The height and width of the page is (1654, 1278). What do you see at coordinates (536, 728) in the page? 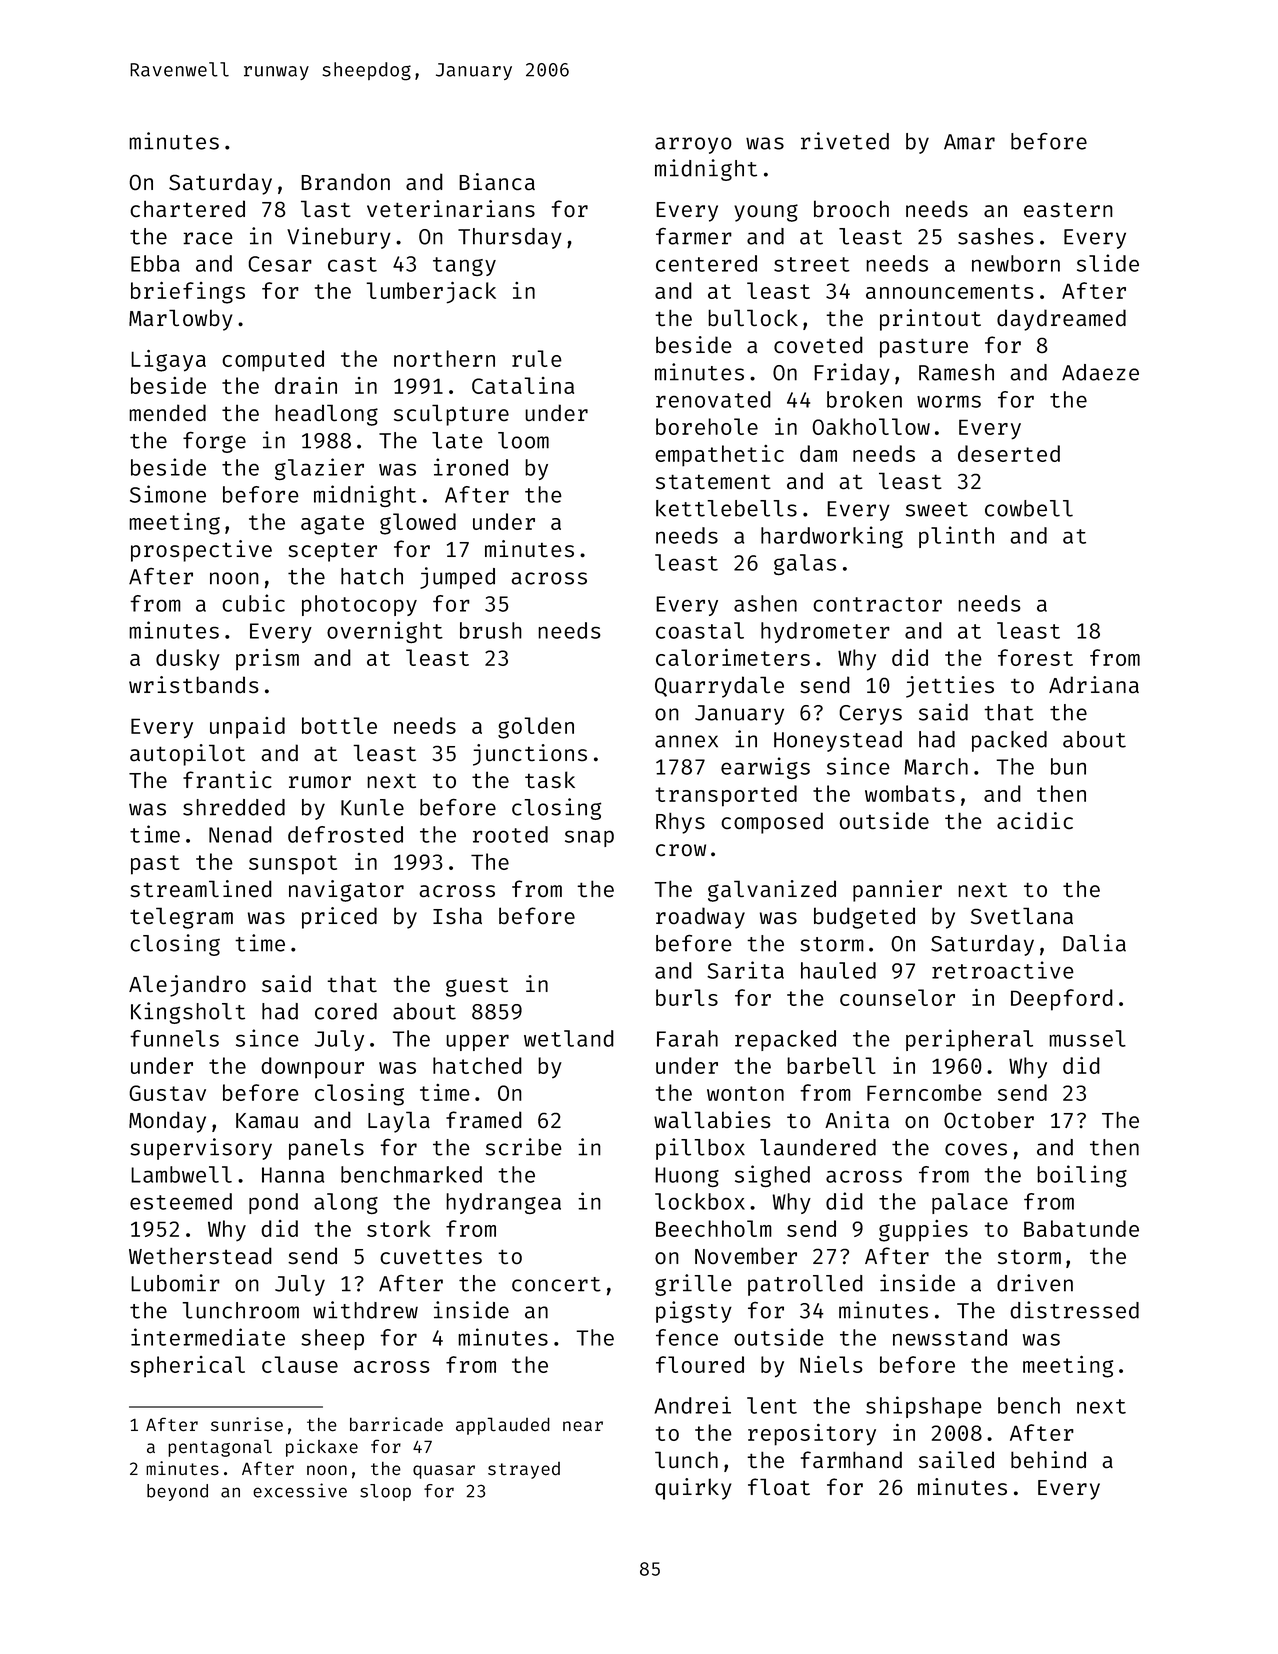
I see `golden` at bounding box center [536, 728].
